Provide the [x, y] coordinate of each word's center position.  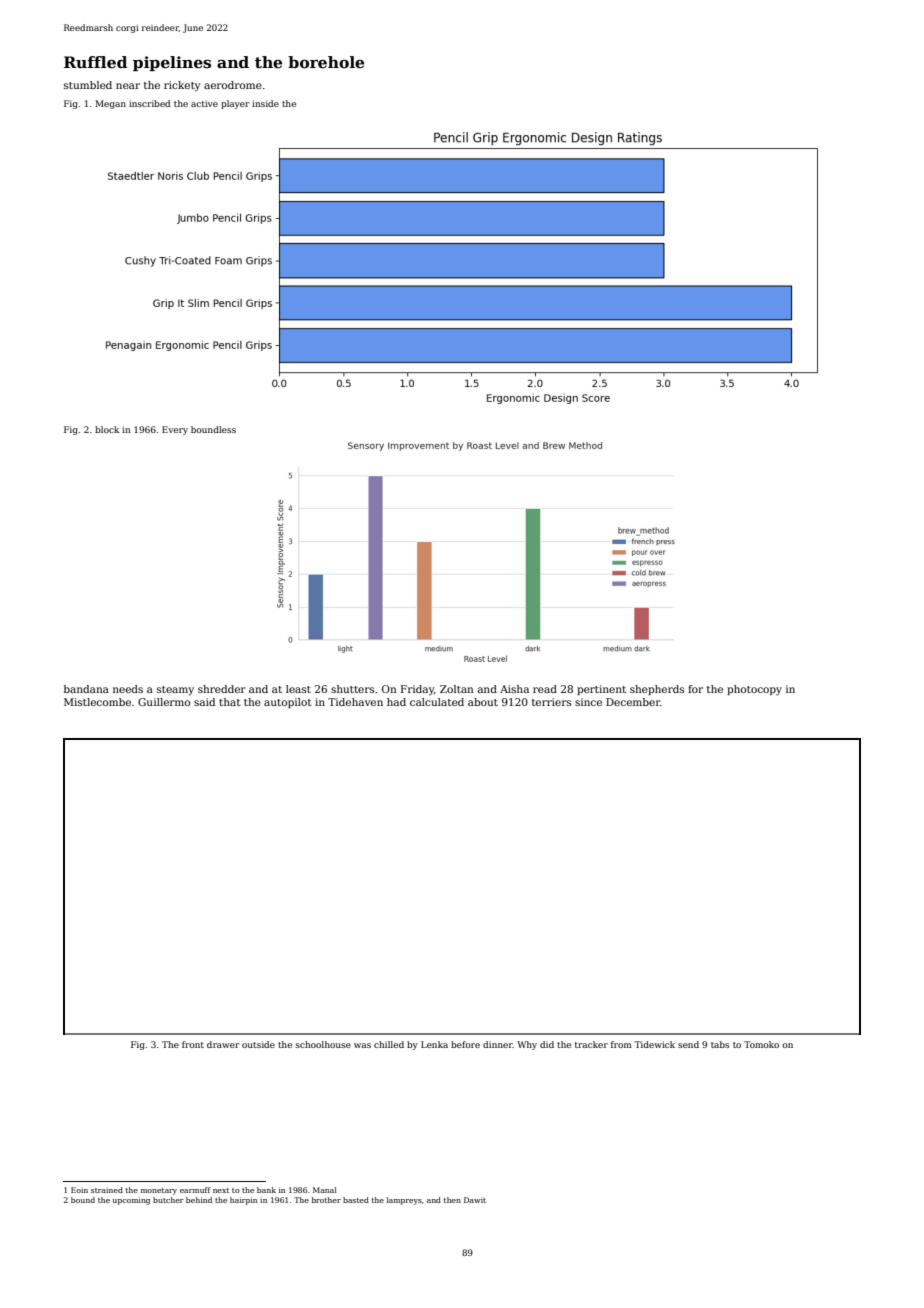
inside [265, 103]
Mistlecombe [97, 702]
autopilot [288, 703]
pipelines [172, 63]
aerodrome [233, 85]
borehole [326, 62]
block [107, 429]
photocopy [754, 690]
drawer [223, 1044]
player [235, 104]
